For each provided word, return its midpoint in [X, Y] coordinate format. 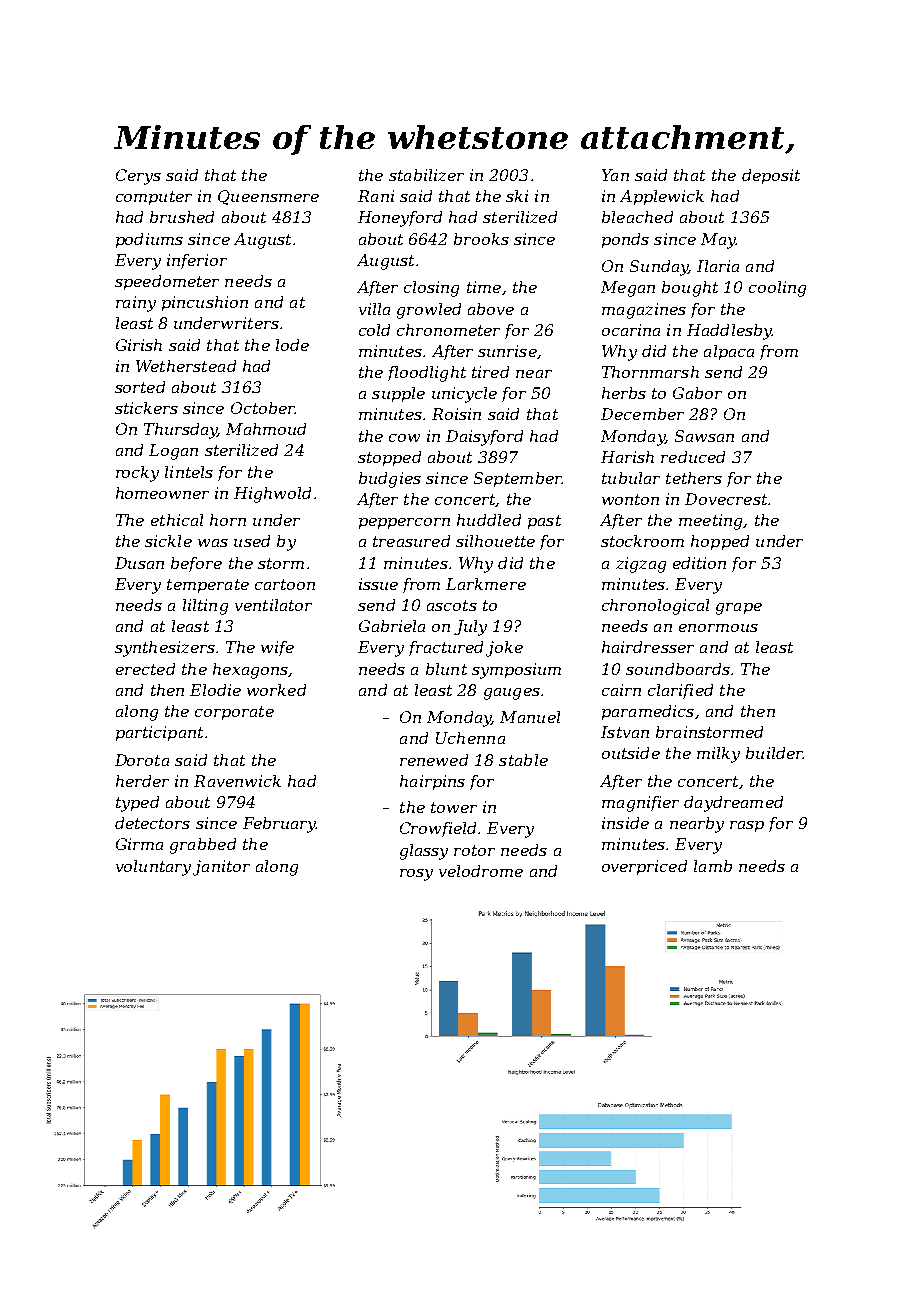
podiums [149, 240]
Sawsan [704, 436]
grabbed [203, 846]
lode [292, 345]
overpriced [644, 867]
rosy [416, 875]
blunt [446, 669]
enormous [718, 628]
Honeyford [400, 219]
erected [145, 669]
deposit [771, 176]
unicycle [464, 395]
